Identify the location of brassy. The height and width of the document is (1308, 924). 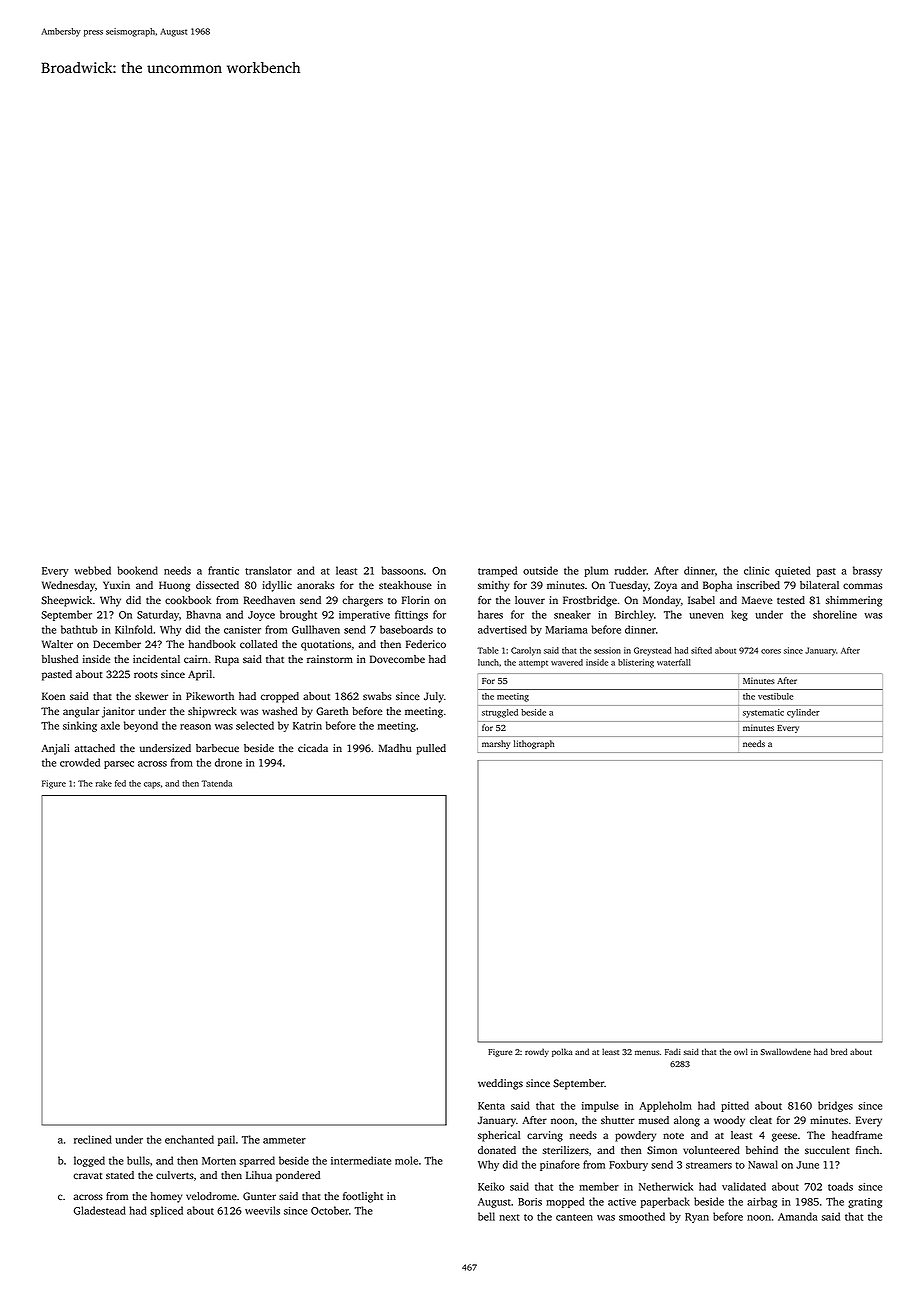
(867, 571).
